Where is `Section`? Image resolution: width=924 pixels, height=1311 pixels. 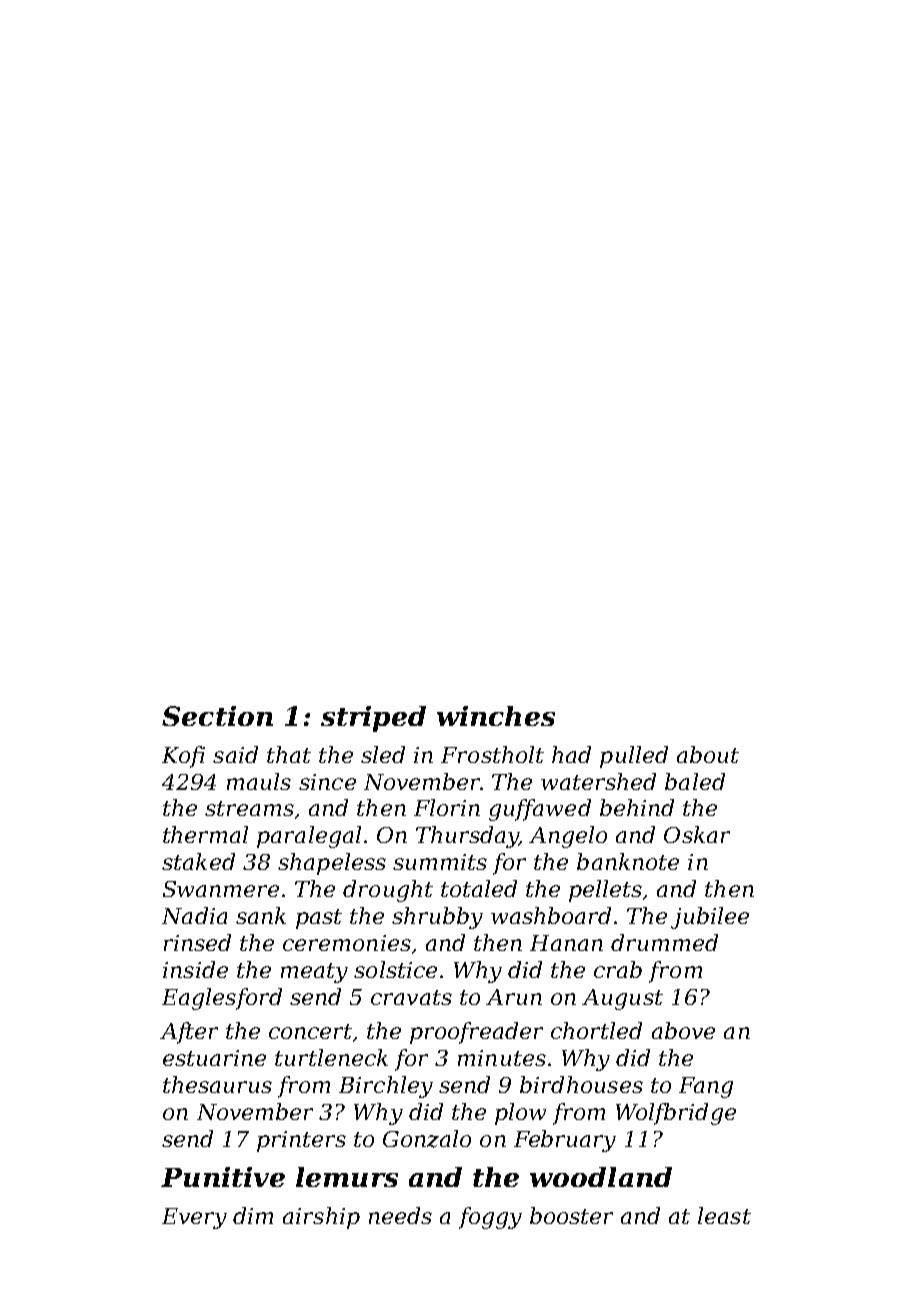
Section is located at coordinates (217, 716).
